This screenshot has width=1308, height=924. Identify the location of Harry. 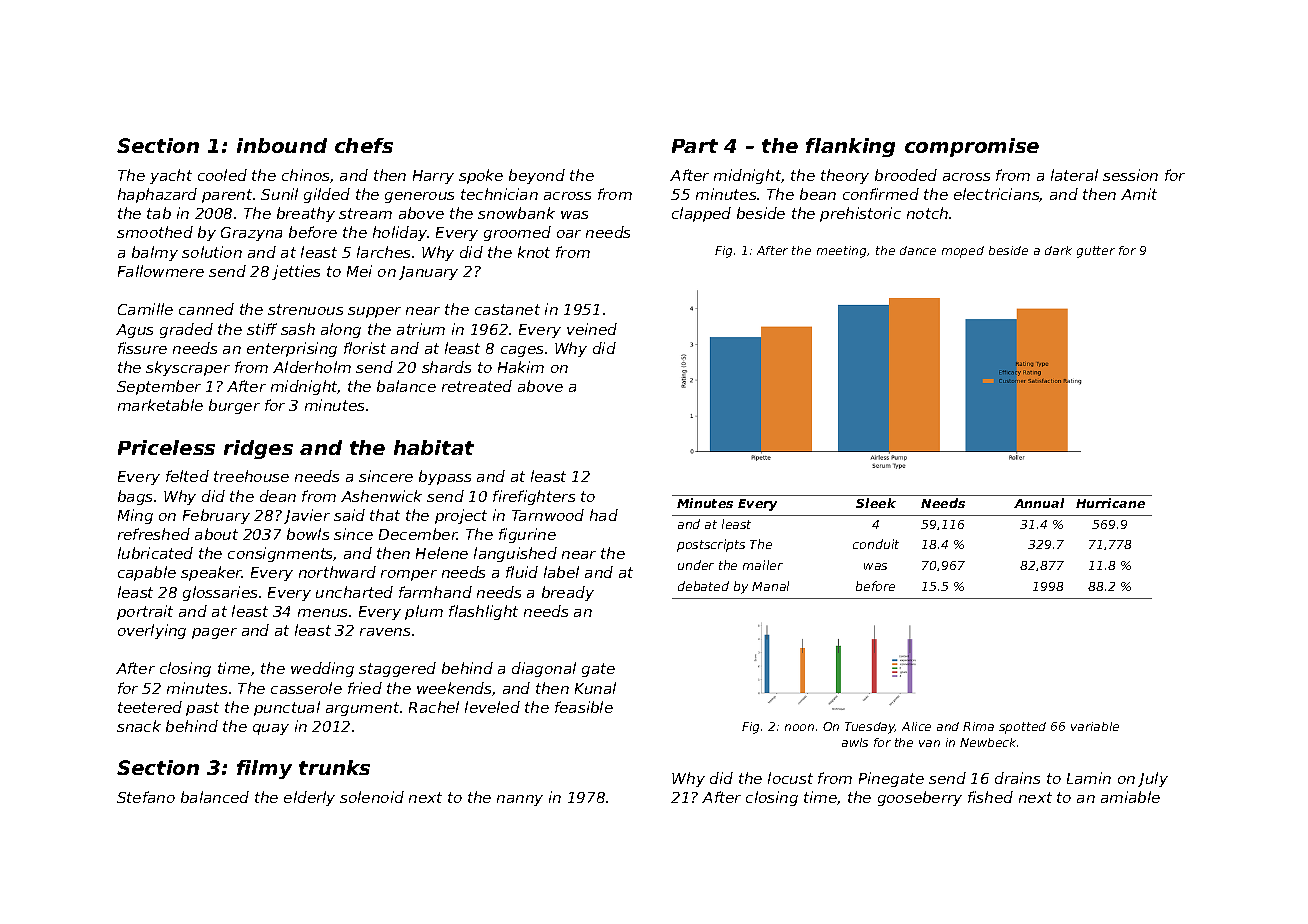
(433, 177).
